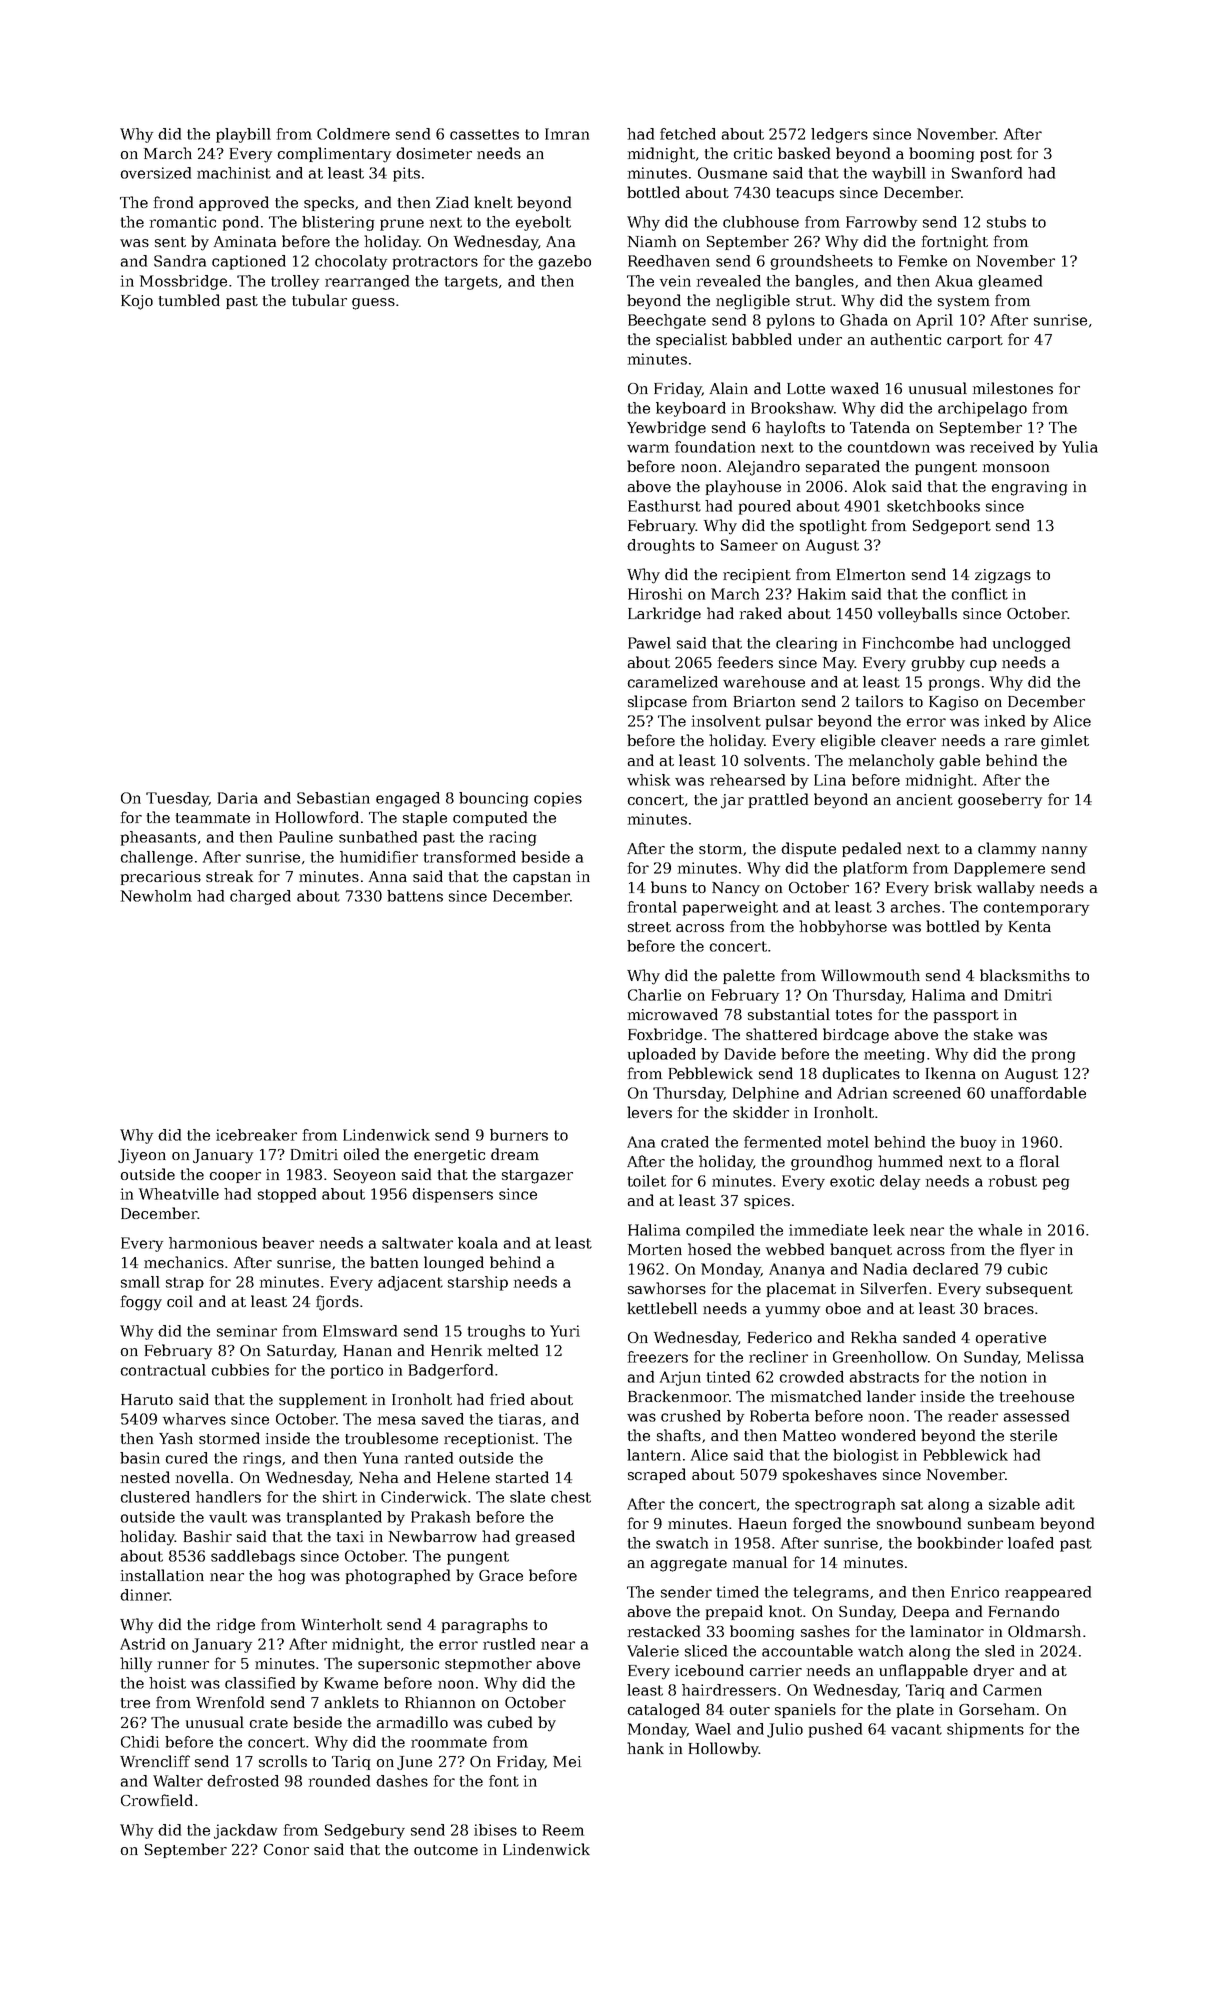 The image size is (1219, 2008). Describe the element at coordinates (253, 1557) in the screenshot. I see `saddlebags` at that location.
